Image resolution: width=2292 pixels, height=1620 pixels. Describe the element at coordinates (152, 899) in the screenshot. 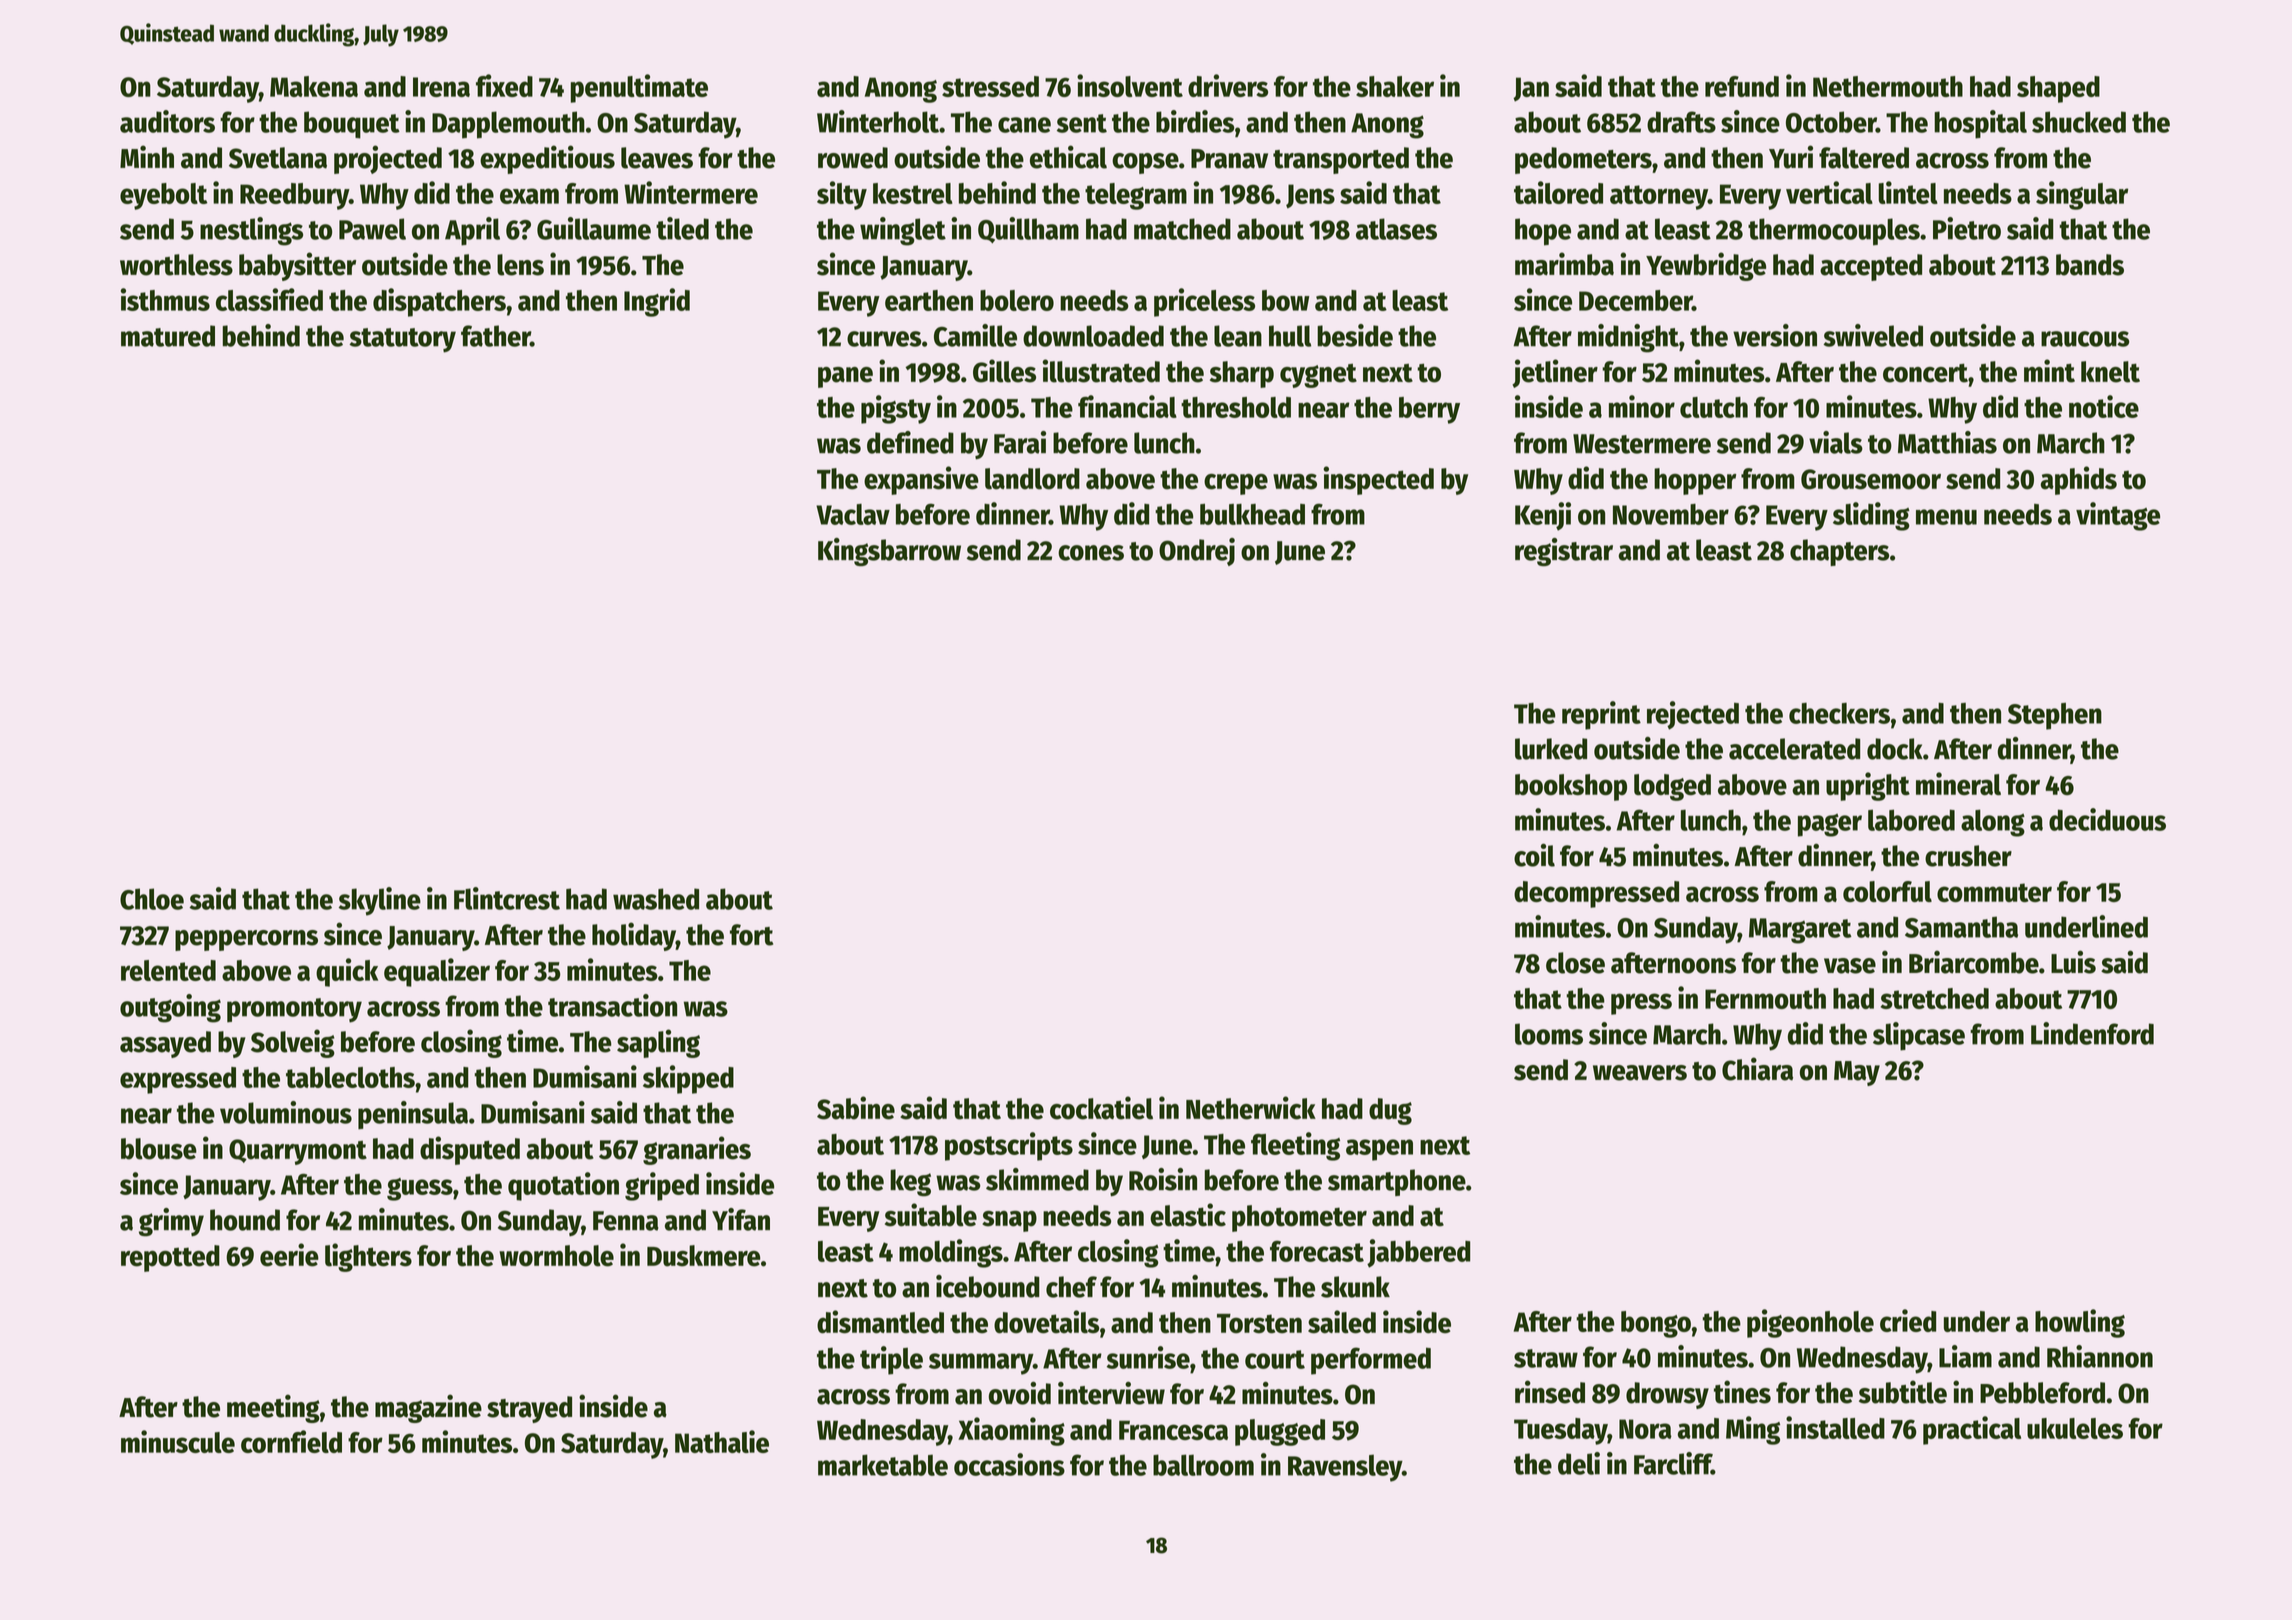

I see `Chloe` at that location.
